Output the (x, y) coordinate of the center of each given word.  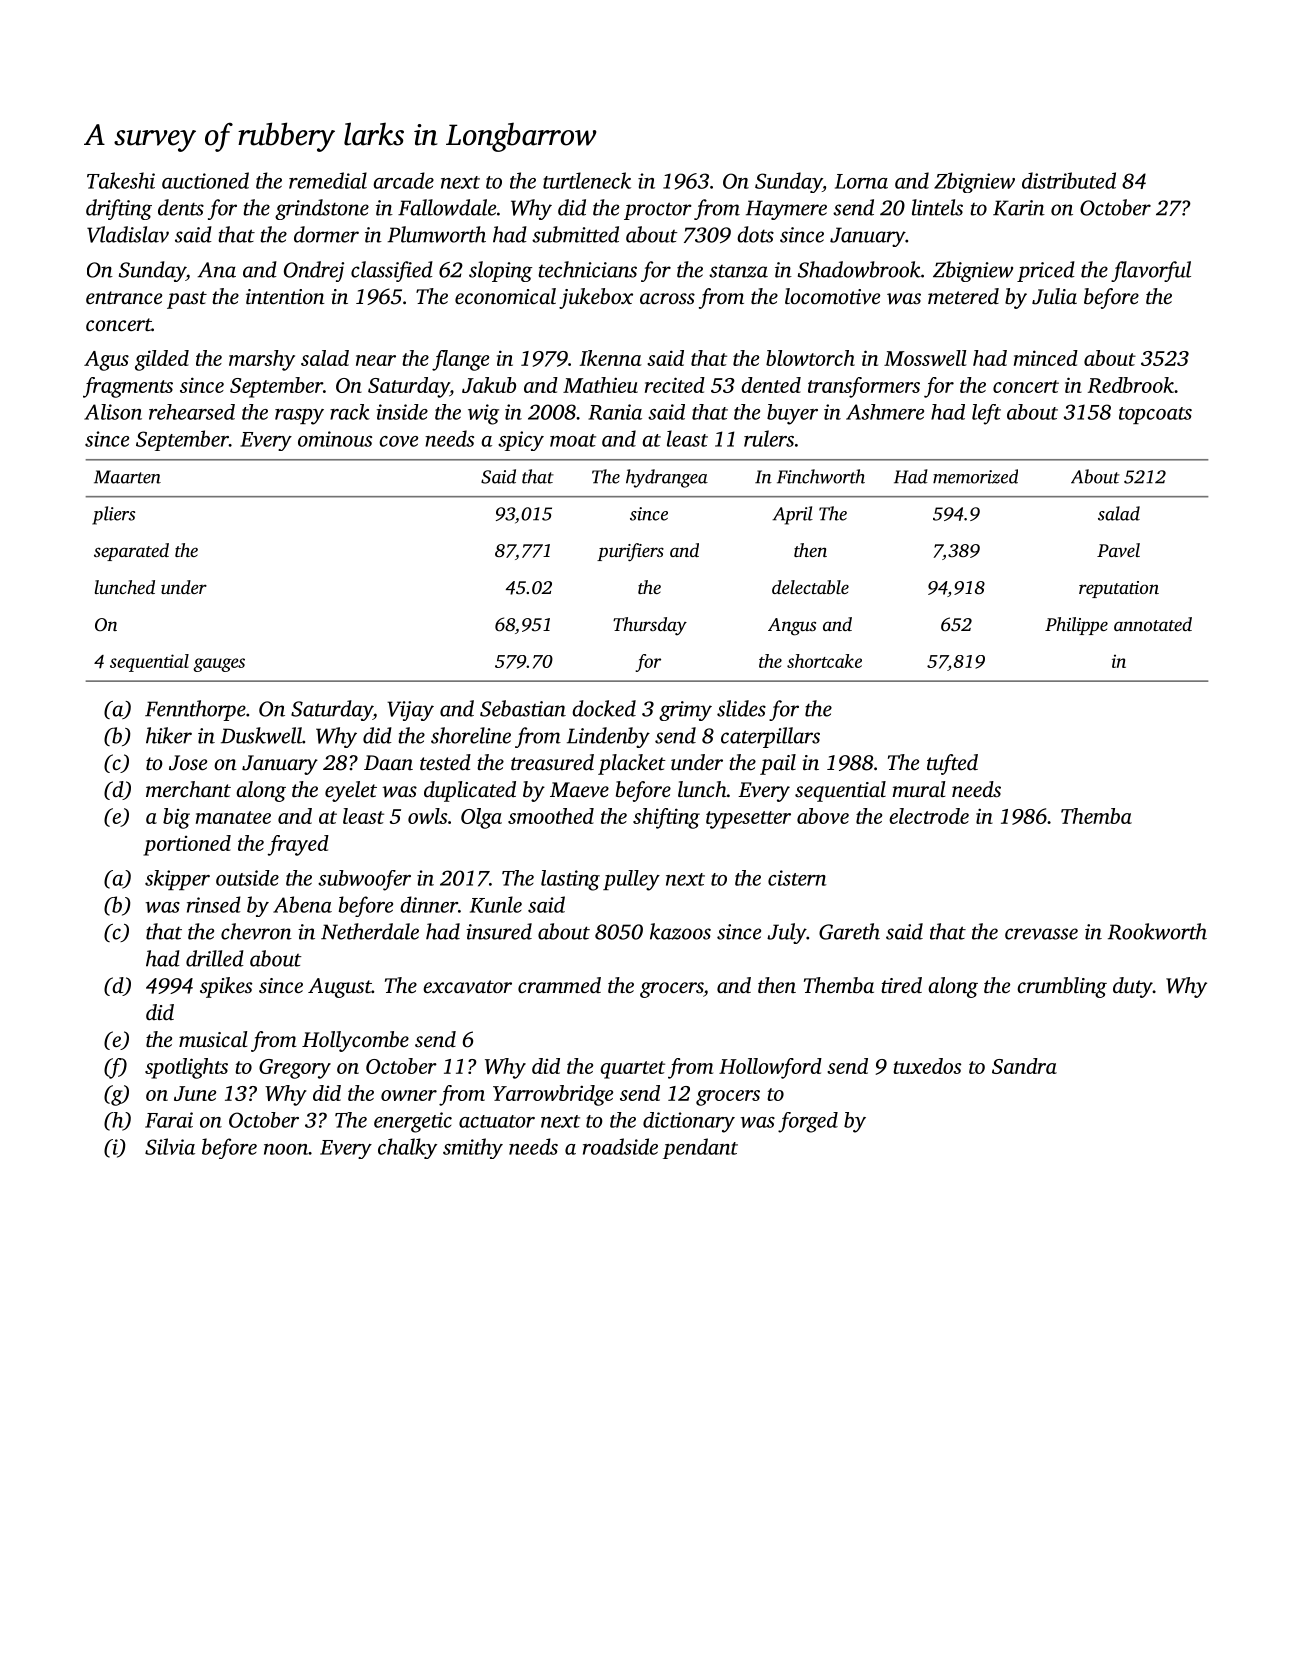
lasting (570, 880)
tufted (952, 764)
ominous (335, 439)
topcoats (1155, 415)
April (792, 515)
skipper (177, 880)
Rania (615, 412)
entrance (124, 297)
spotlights (186, 1068)
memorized (975, 476)
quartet (633, 1070)
